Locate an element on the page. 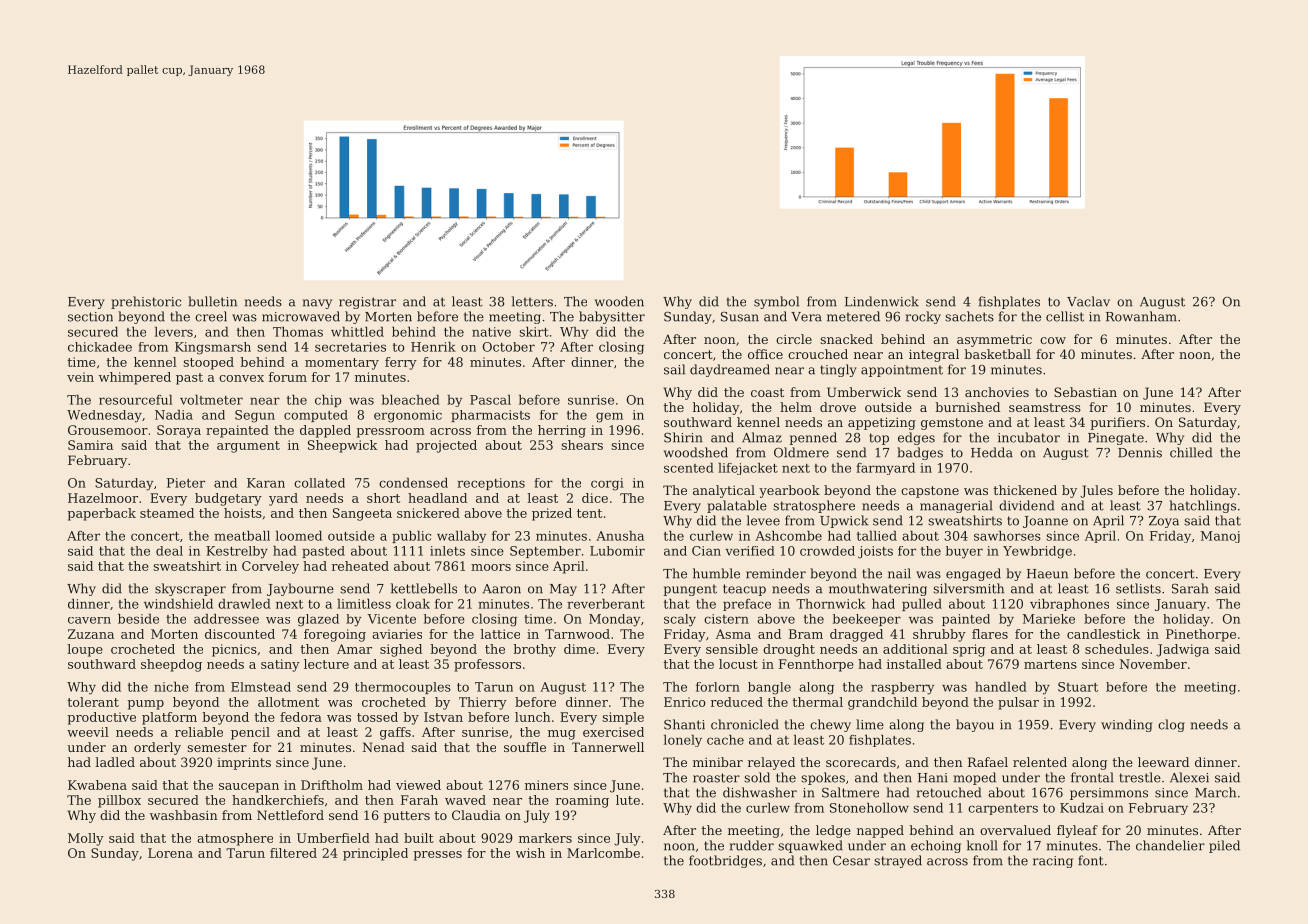  reminder is located at coordinates (776, 573).
